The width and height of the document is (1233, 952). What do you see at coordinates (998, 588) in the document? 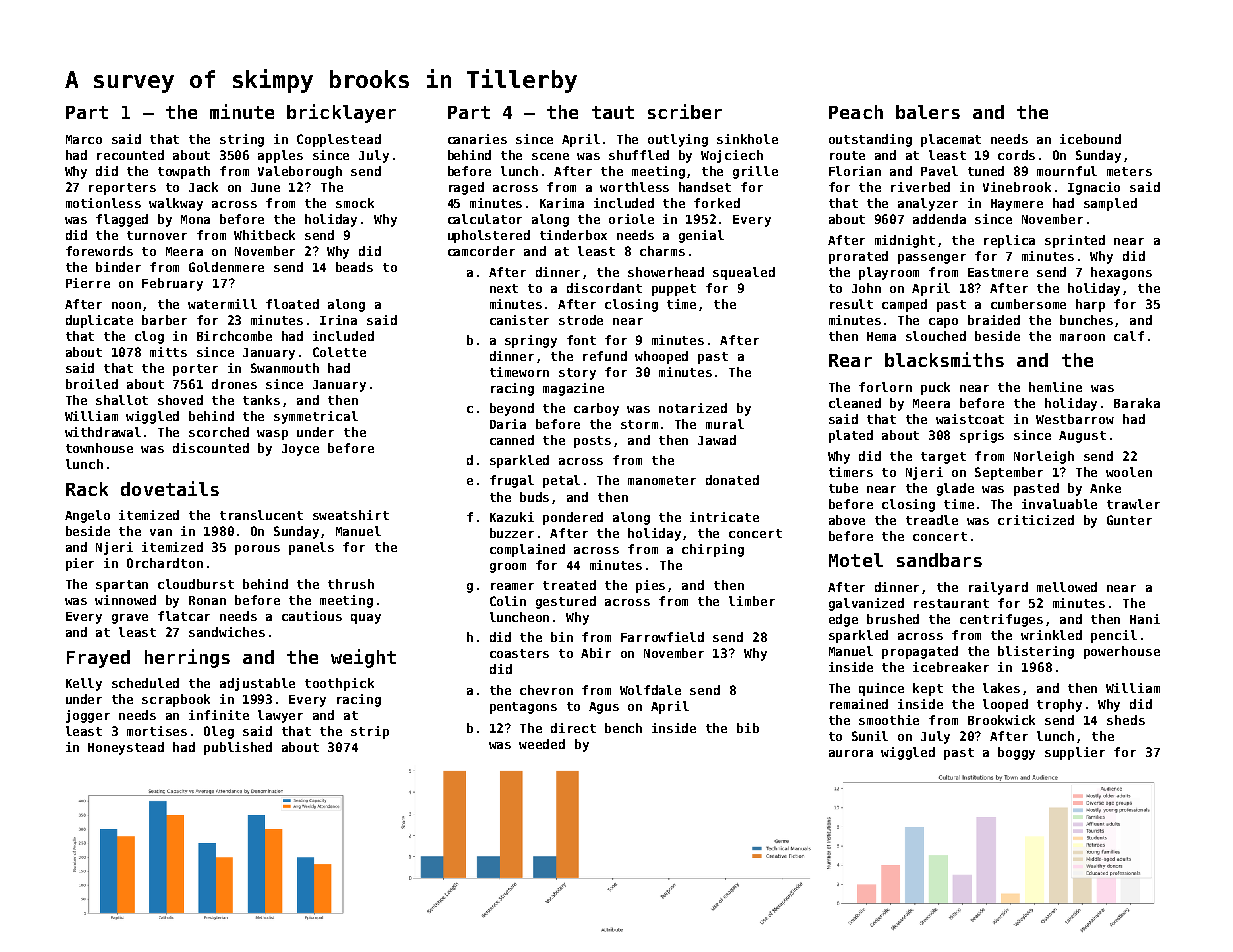
I see `railyard` at bounding box center [998, 588].
